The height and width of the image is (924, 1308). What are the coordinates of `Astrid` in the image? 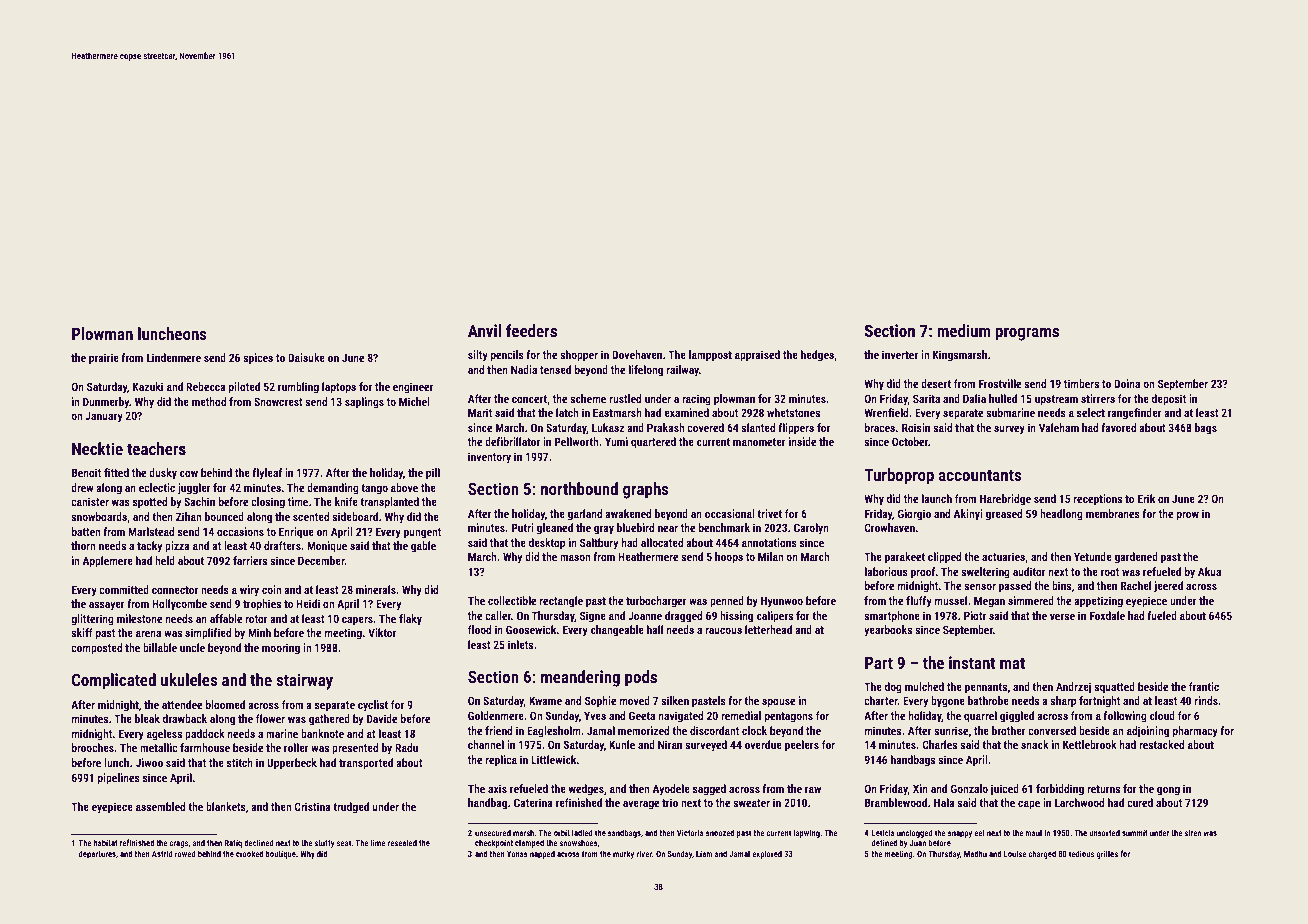 It's located at (162, 853).
